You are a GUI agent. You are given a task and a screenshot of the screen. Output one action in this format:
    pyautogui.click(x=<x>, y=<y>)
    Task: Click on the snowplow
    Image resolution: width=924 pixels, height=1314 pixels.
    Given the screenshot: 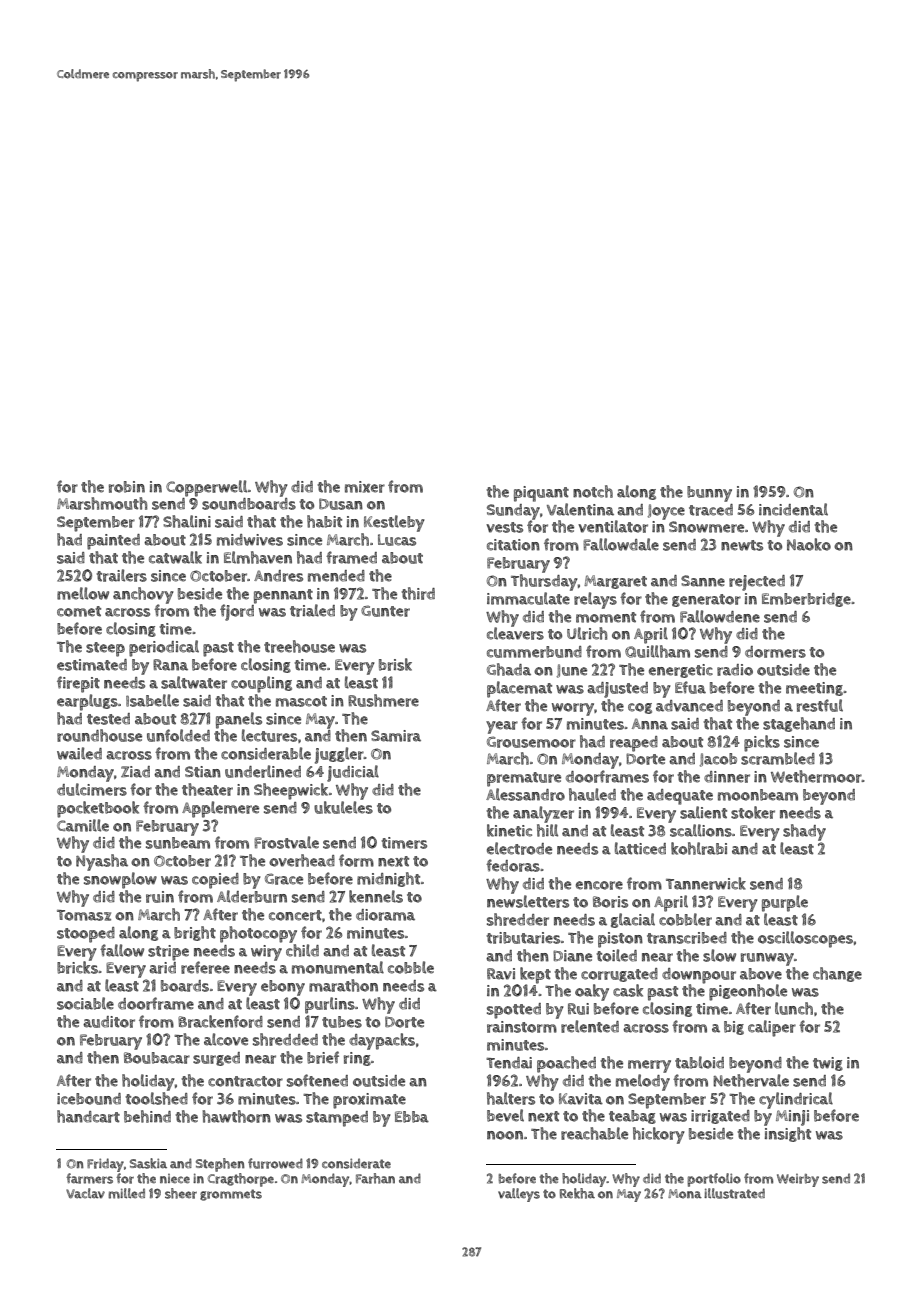 What is the action you would take?
    pyautogui.click(x=120, y=880)
